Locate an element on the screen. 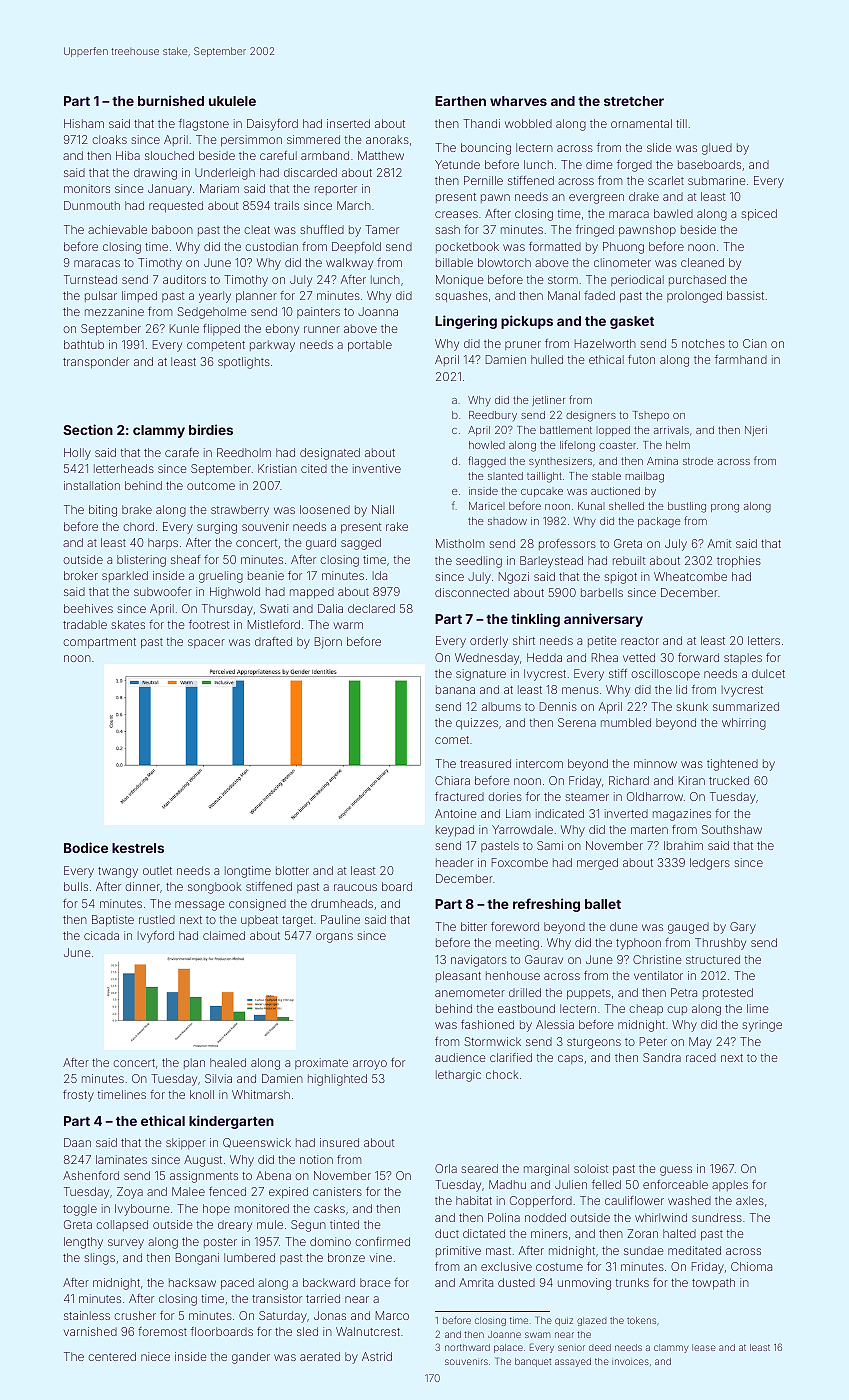 The width and height of the screenshot is (849, 1400). wharves is located at coordinates (518, 101).
